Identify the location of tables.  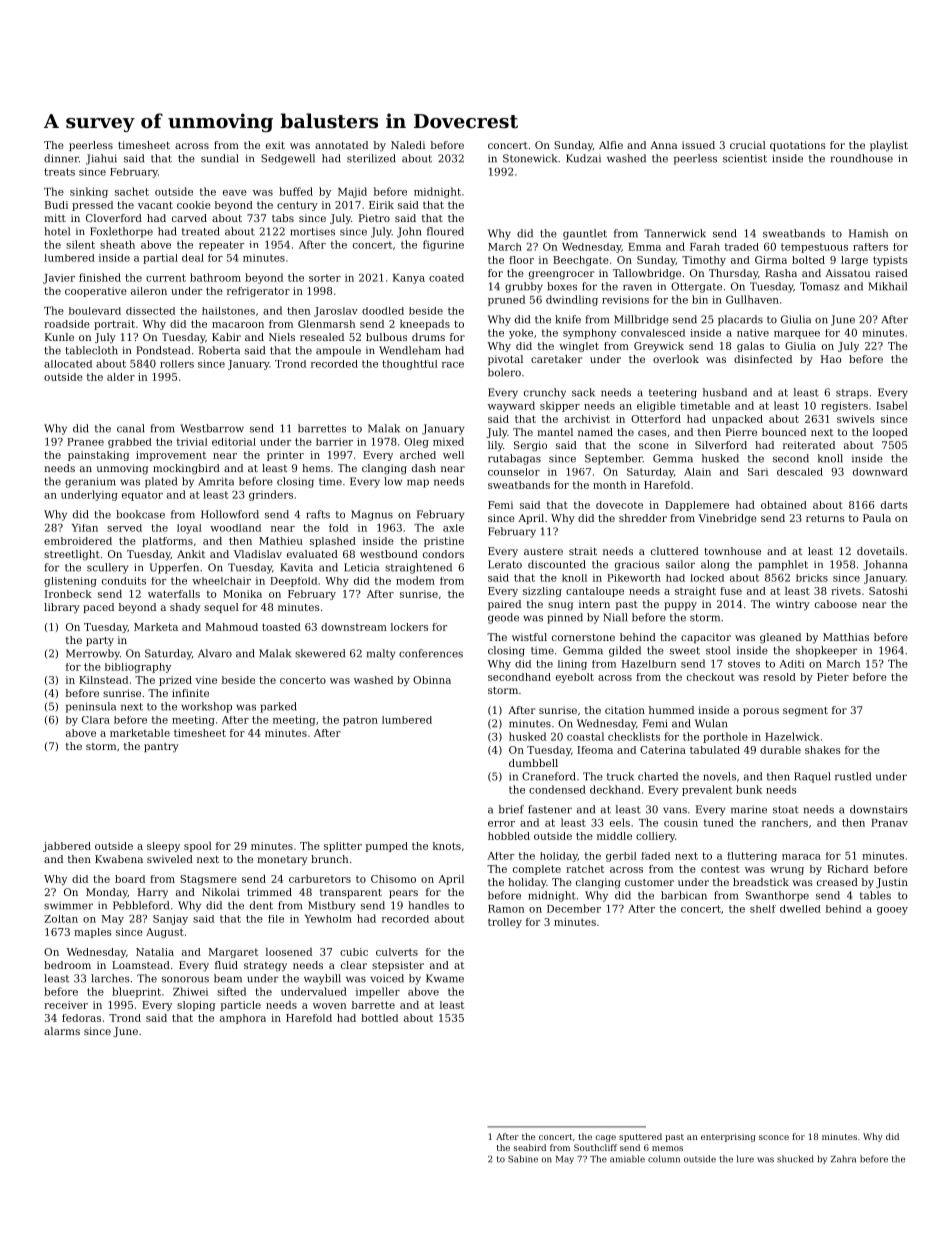
(875, 895).
